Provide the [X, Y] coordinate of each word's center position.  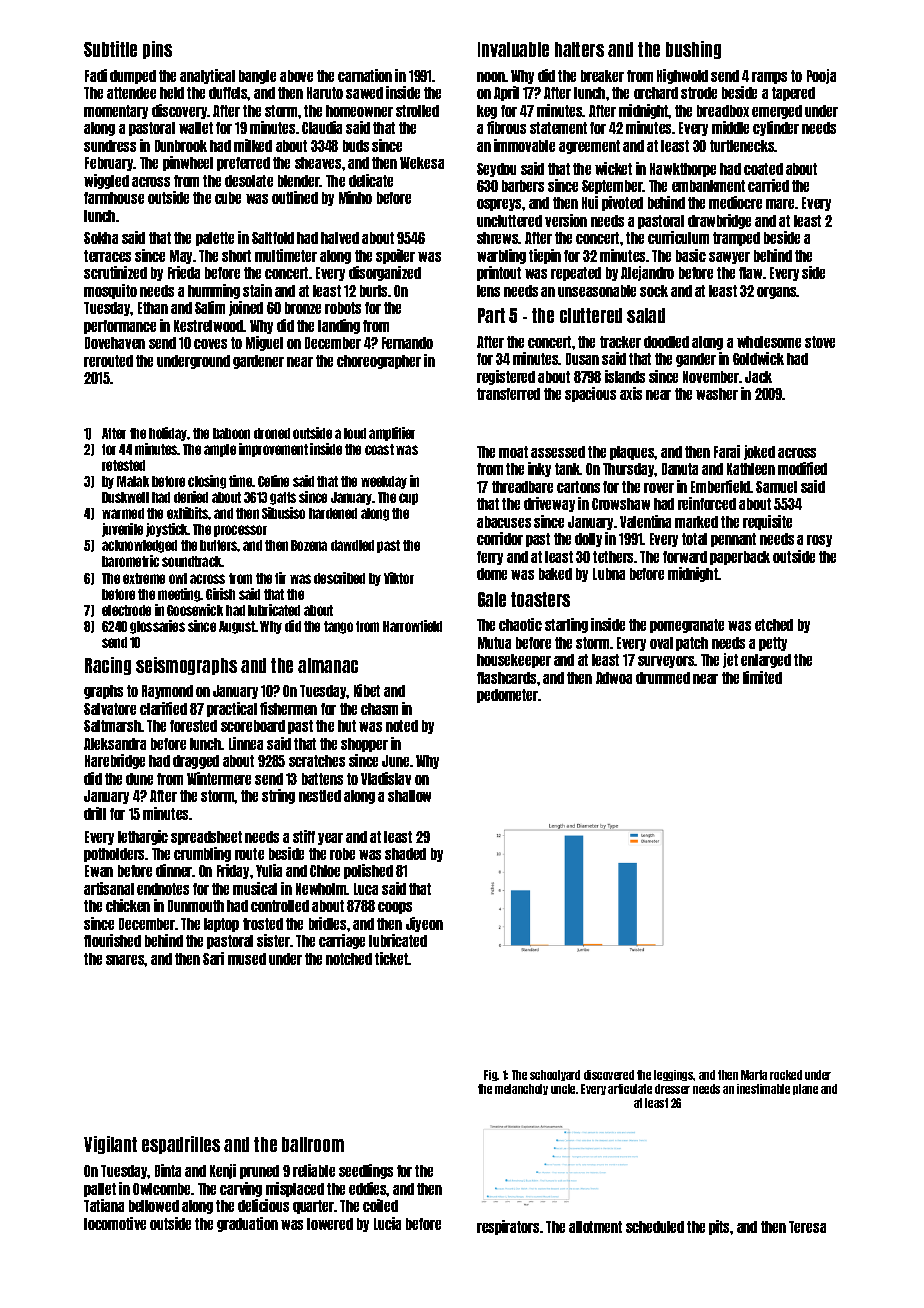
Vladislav [386, 778]
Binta [168, 1170]
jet [730, 660]
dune [139, 779]
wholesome [769, 342]
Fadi [96, 75]
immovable [524, 145]
